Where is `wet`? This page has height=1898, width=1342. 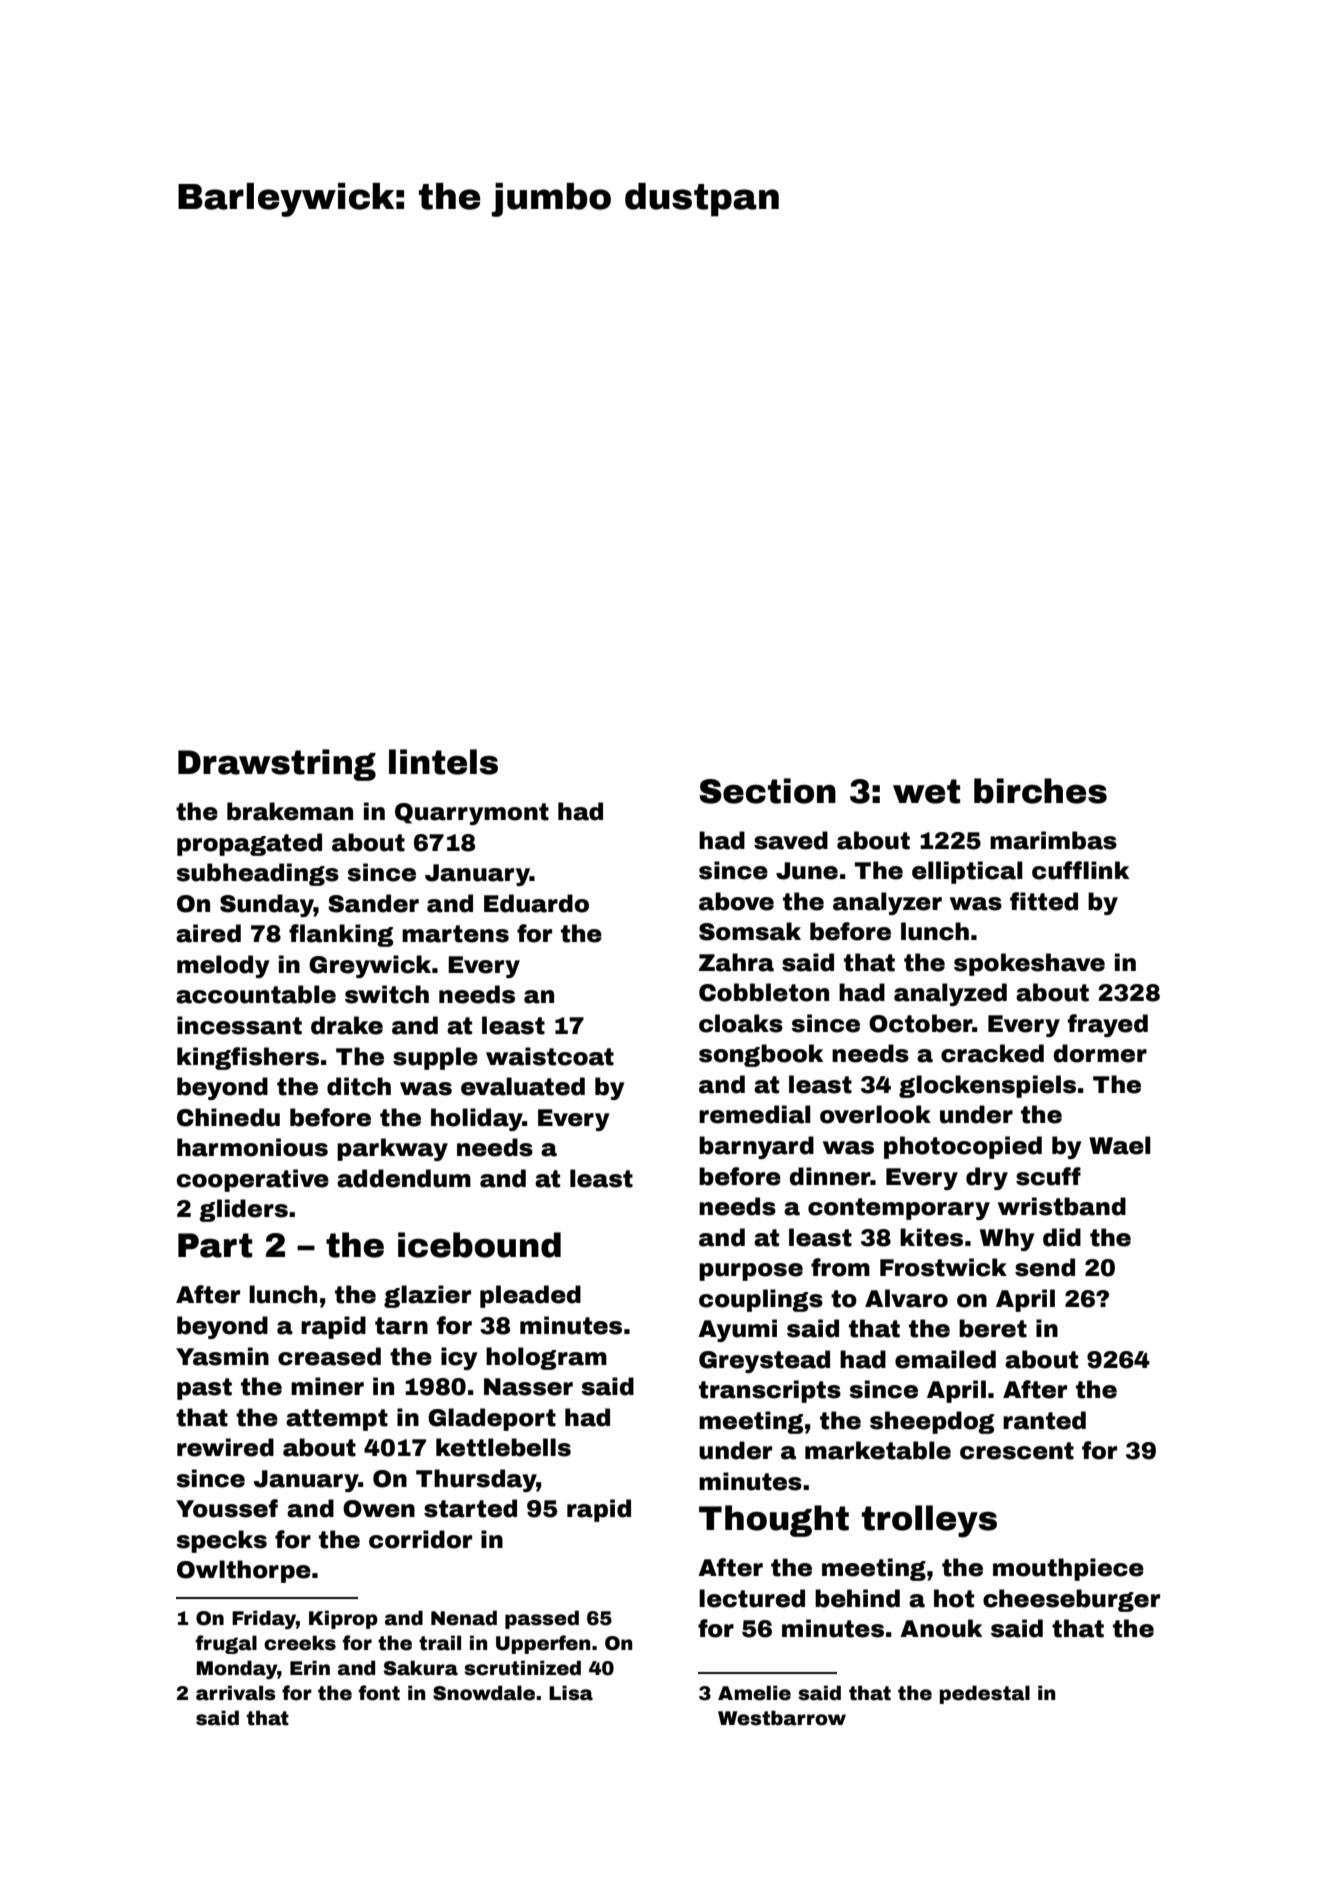 wet is located at coordinates (926, 791).
